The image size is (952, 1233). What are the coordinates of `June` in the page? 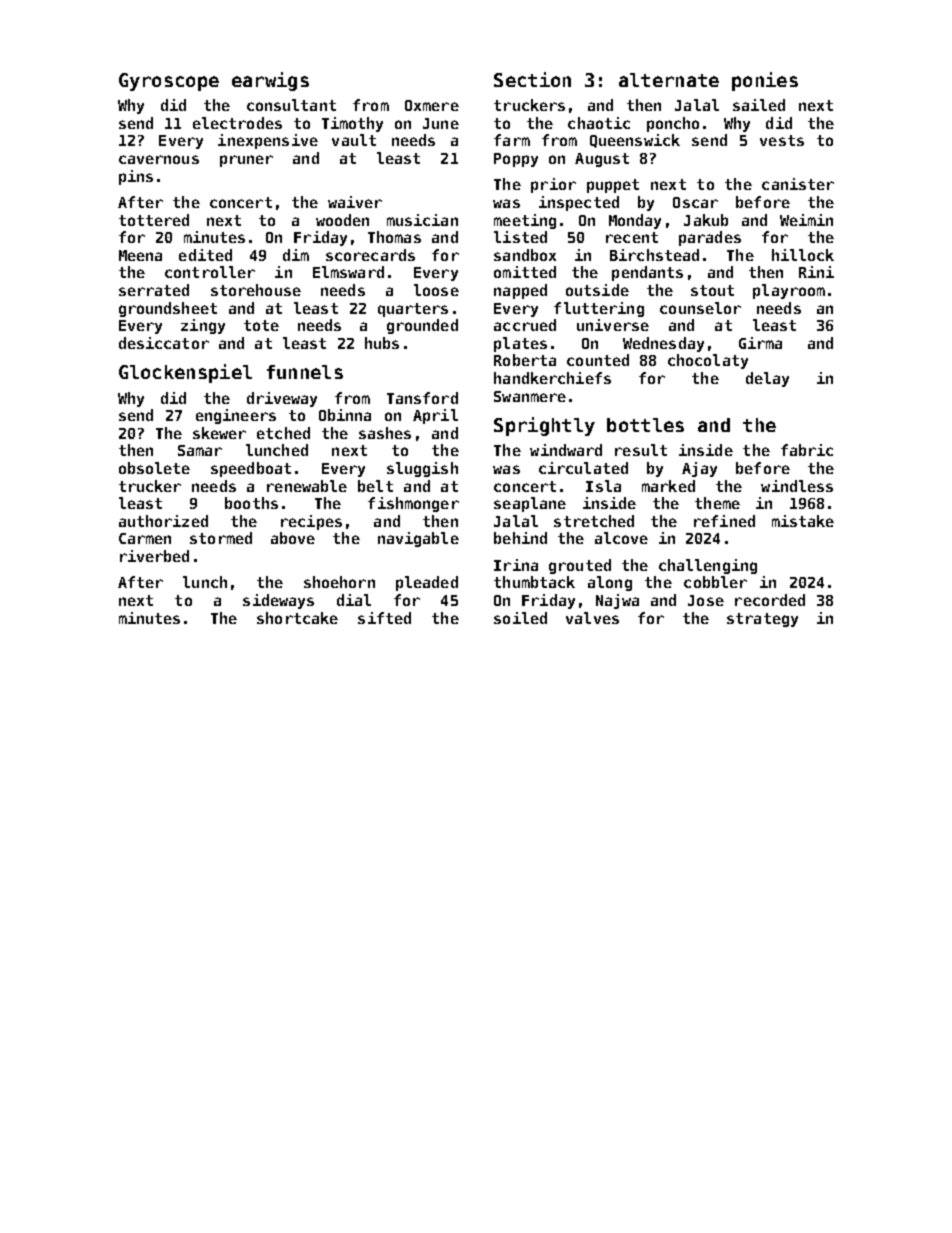 It's located at (441, 123).
